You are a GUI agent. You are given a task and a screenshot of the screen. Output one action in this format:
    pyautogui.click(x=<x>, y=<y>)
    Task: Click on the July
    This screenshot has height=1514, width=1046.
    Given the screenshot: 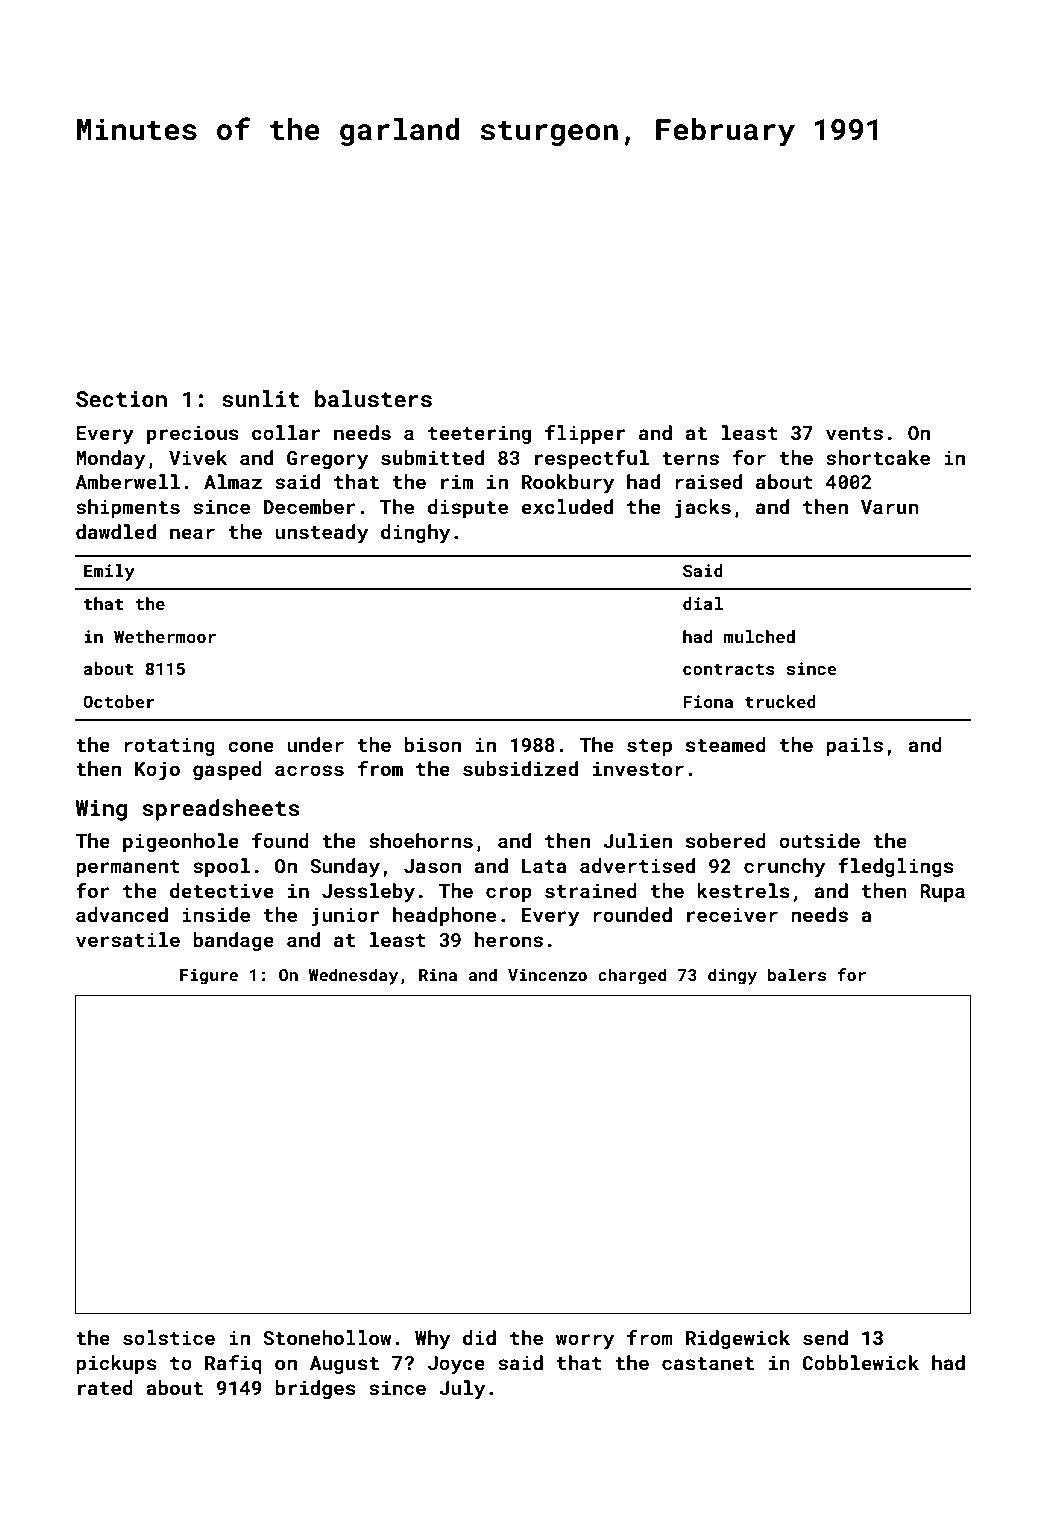 What is the action you would take?
    pyautogui.click(x=462, y=1389)
